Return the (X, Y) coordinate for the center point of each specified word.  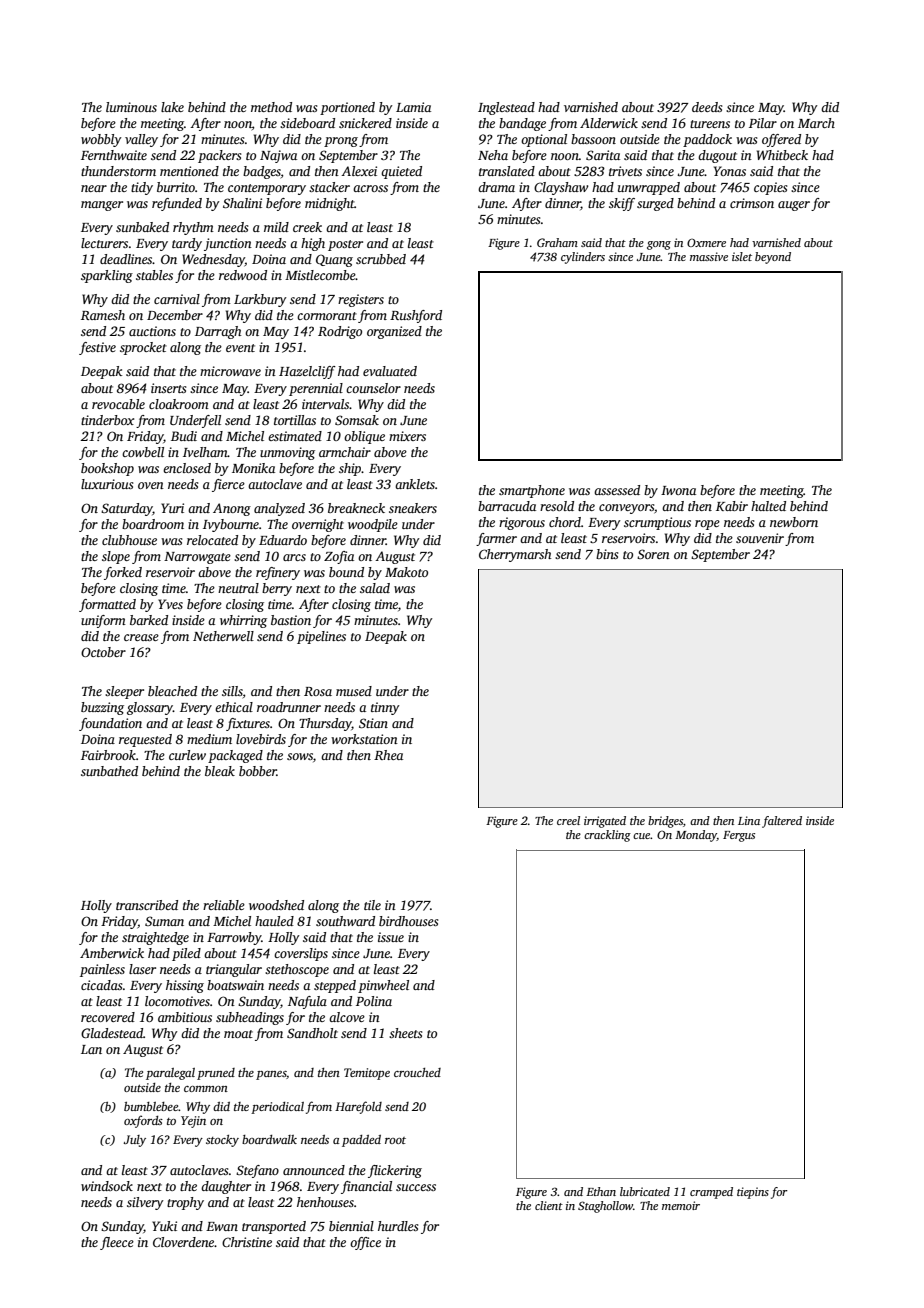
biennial (351, 1226)
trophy (185, 1203)
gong (659, 245)
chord (565, 522)
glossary (150, 708)
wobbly (101, 140)
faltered (782, 822)
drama (496, 187)
